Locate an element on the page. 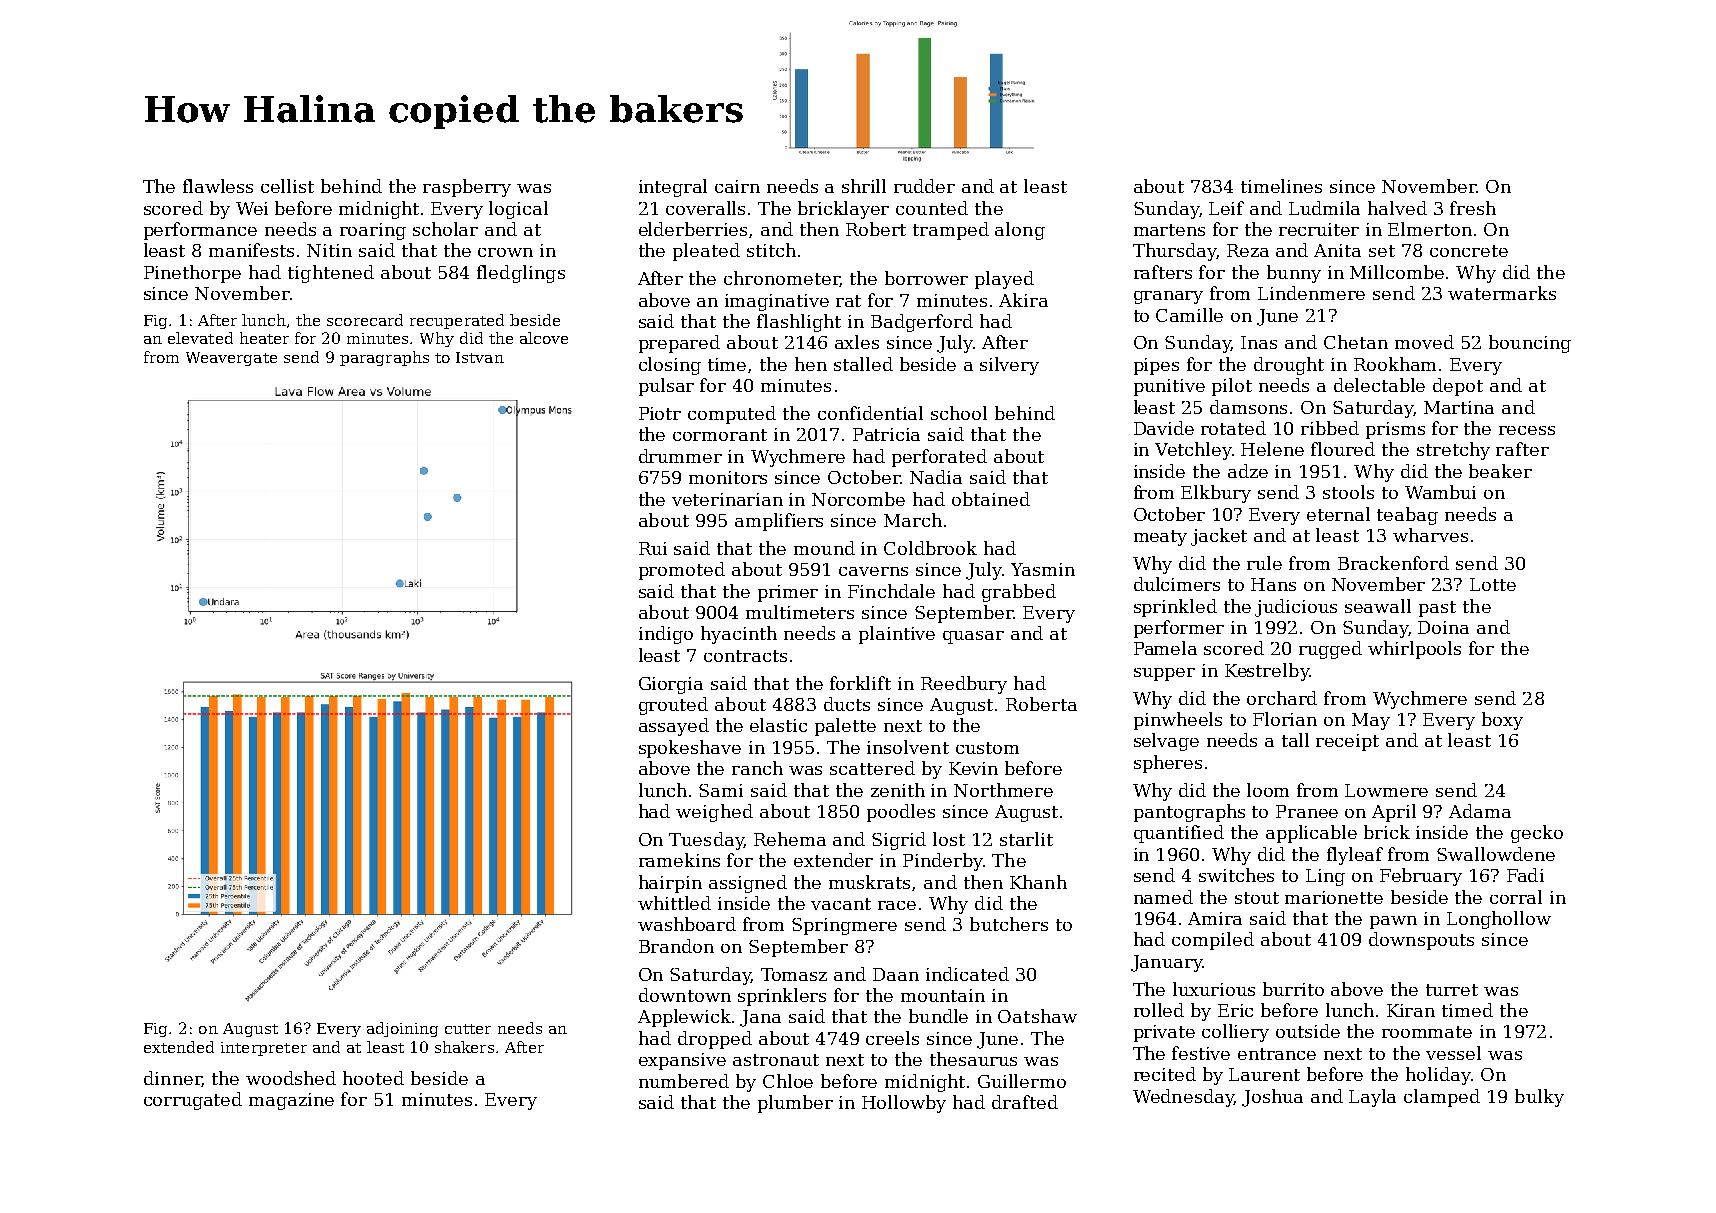  rudder is located at coordinates (924, 186).
